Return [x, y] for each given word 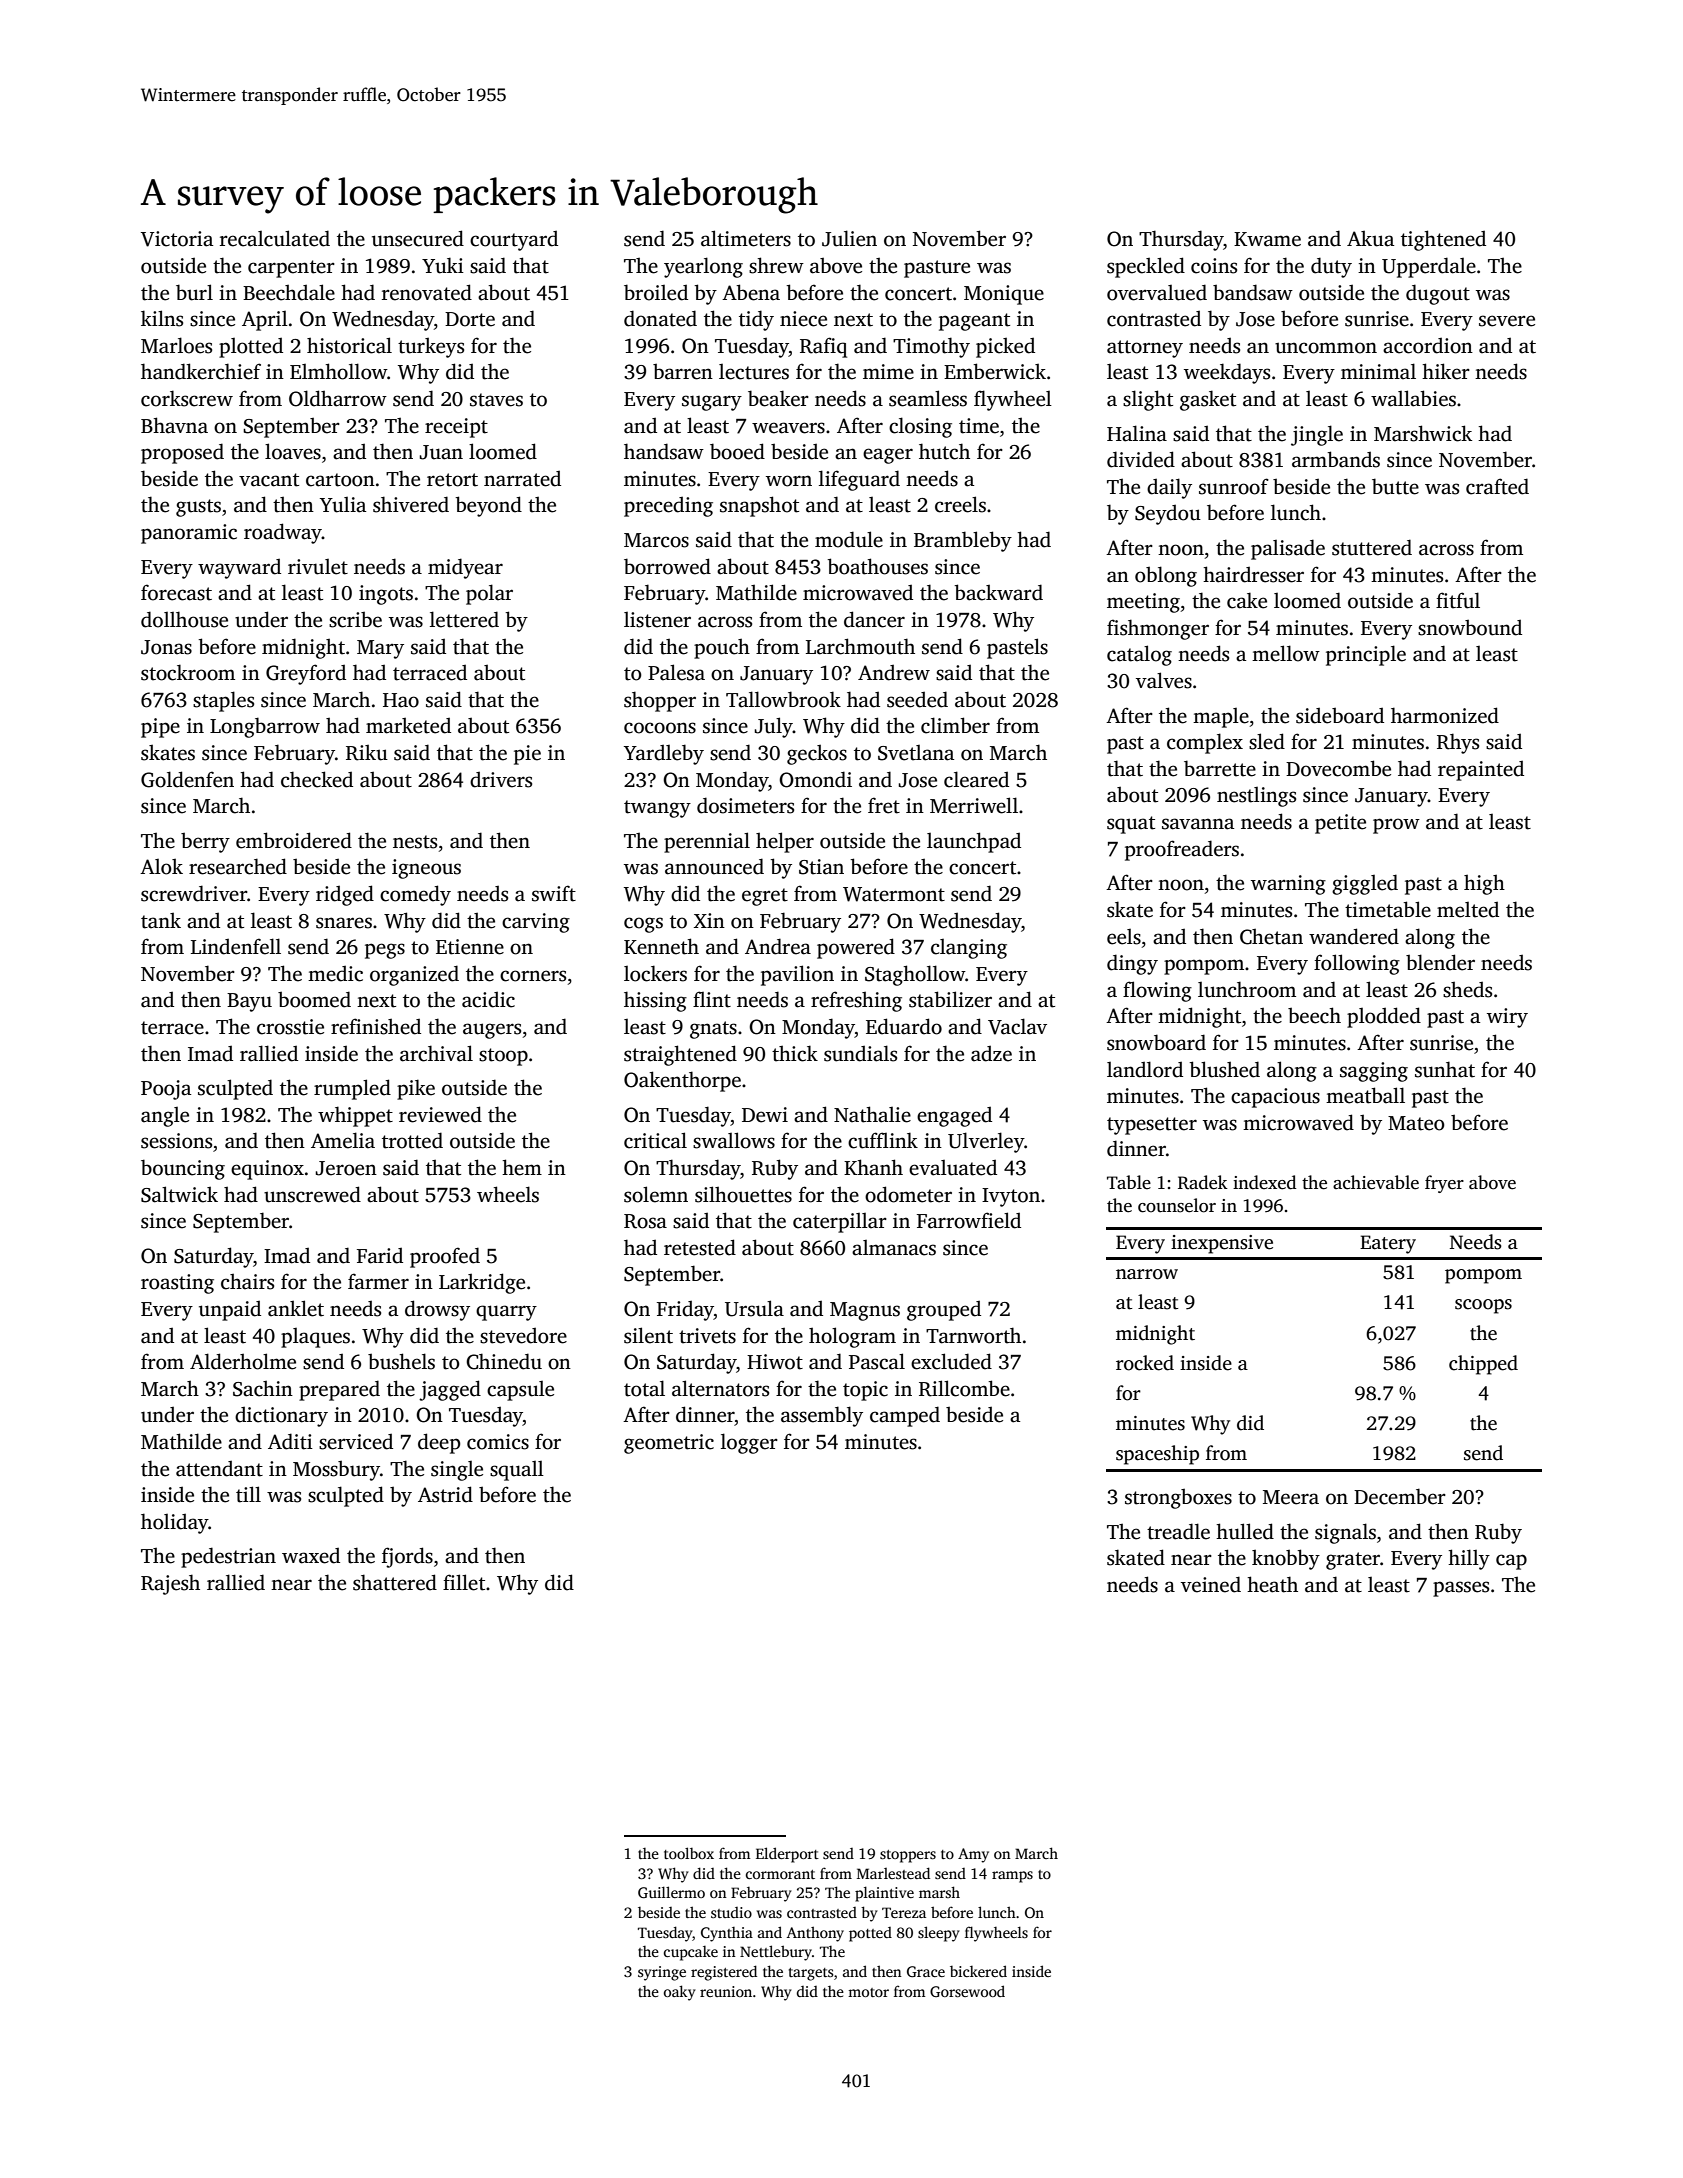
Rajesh [170, 1584]
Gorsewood [967, 1991]
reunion [726, 1991]
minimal [1378, 371]
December [1400, 1496]
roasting [177, 1284]
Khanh [873, 1167]
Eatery [1388, 1244]
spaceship [1157, 1455]
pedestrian [228, 1557]
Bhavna [174, 425]
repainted [1481, 770]
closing [920, 427]
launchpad [974, 842]
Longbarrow [265, 727]
